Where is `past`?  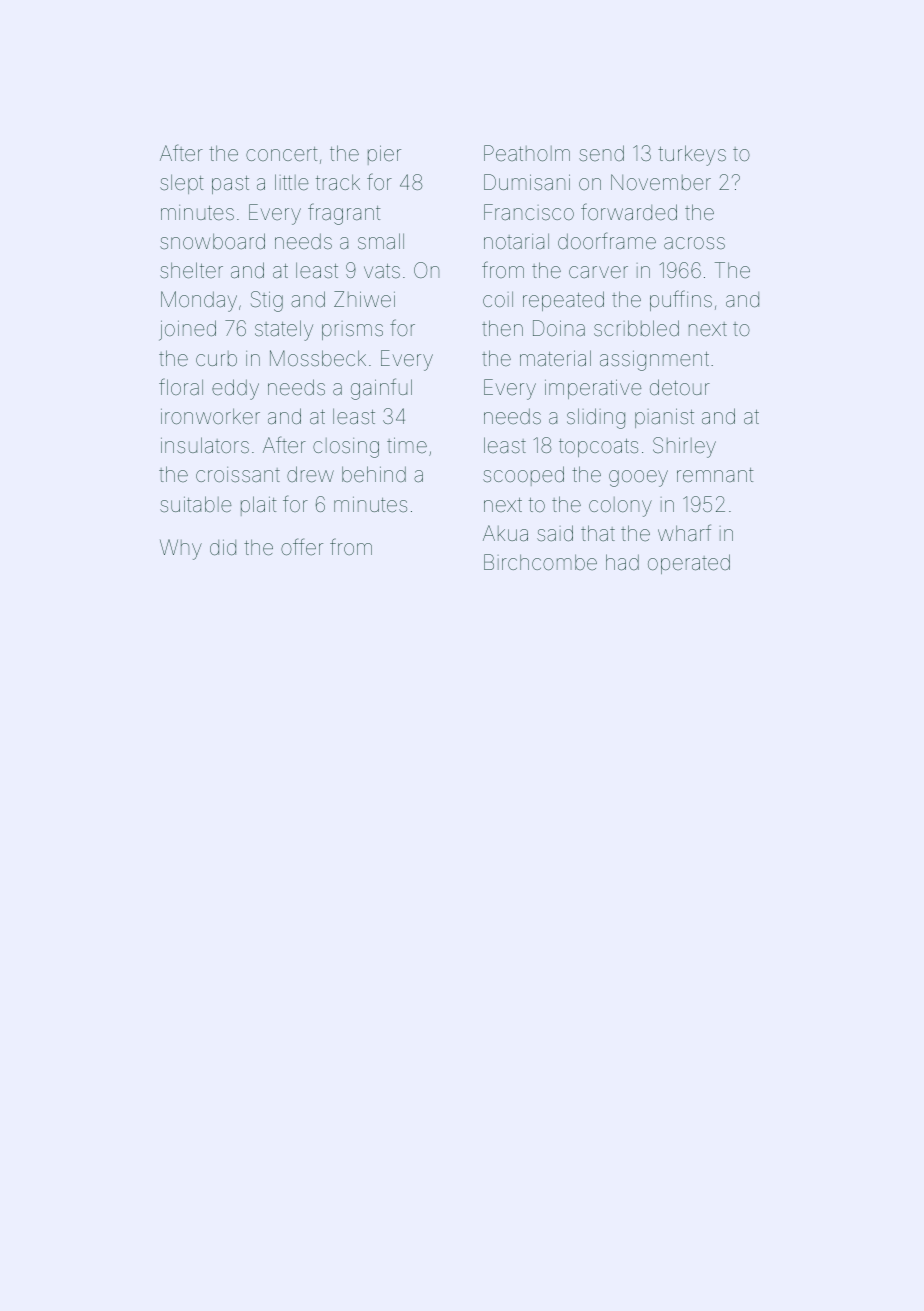 past is located at coordinates (230, 185).
